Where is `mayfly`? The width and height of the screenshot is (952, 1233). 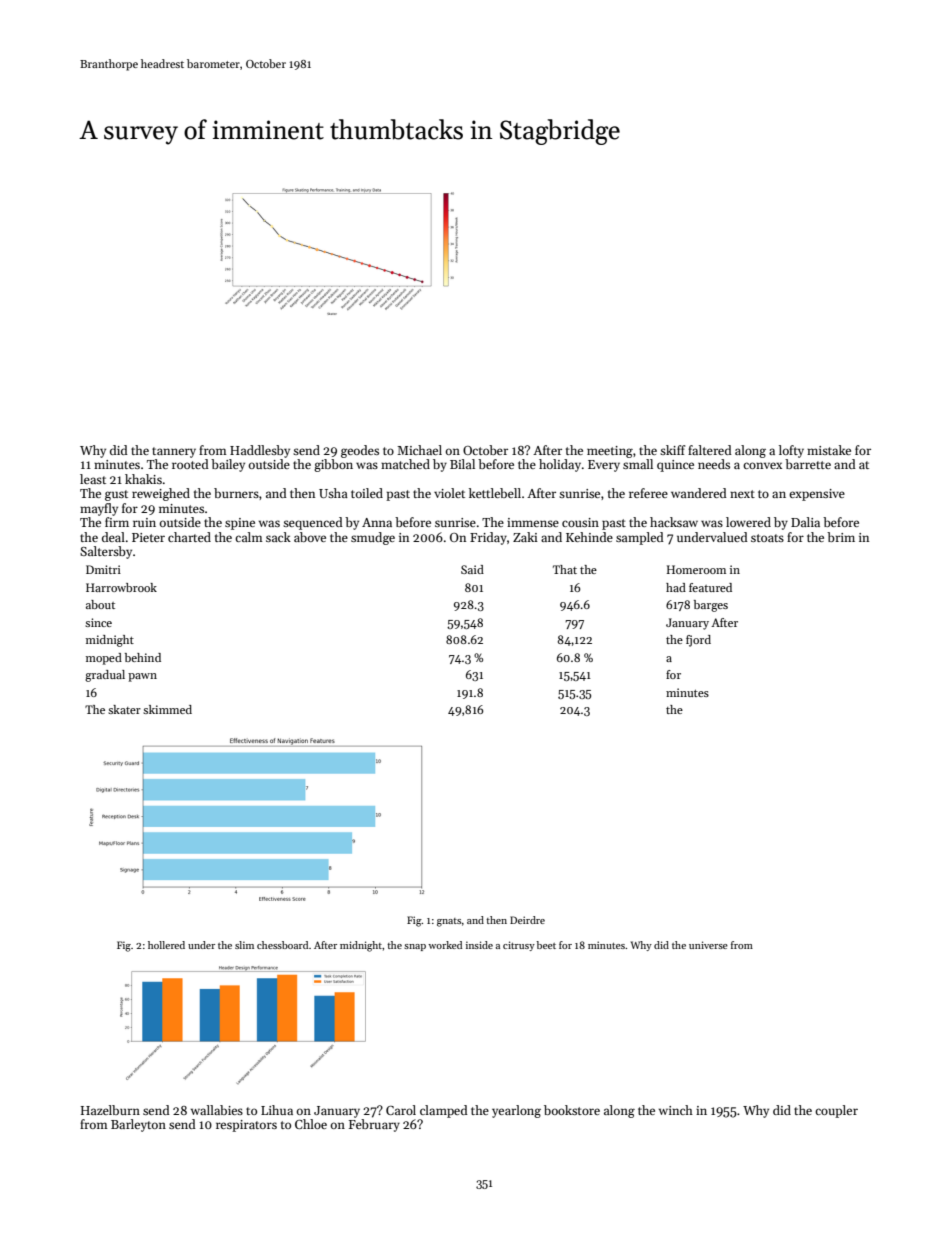 mayfly is located at coordinates (99, 509).
